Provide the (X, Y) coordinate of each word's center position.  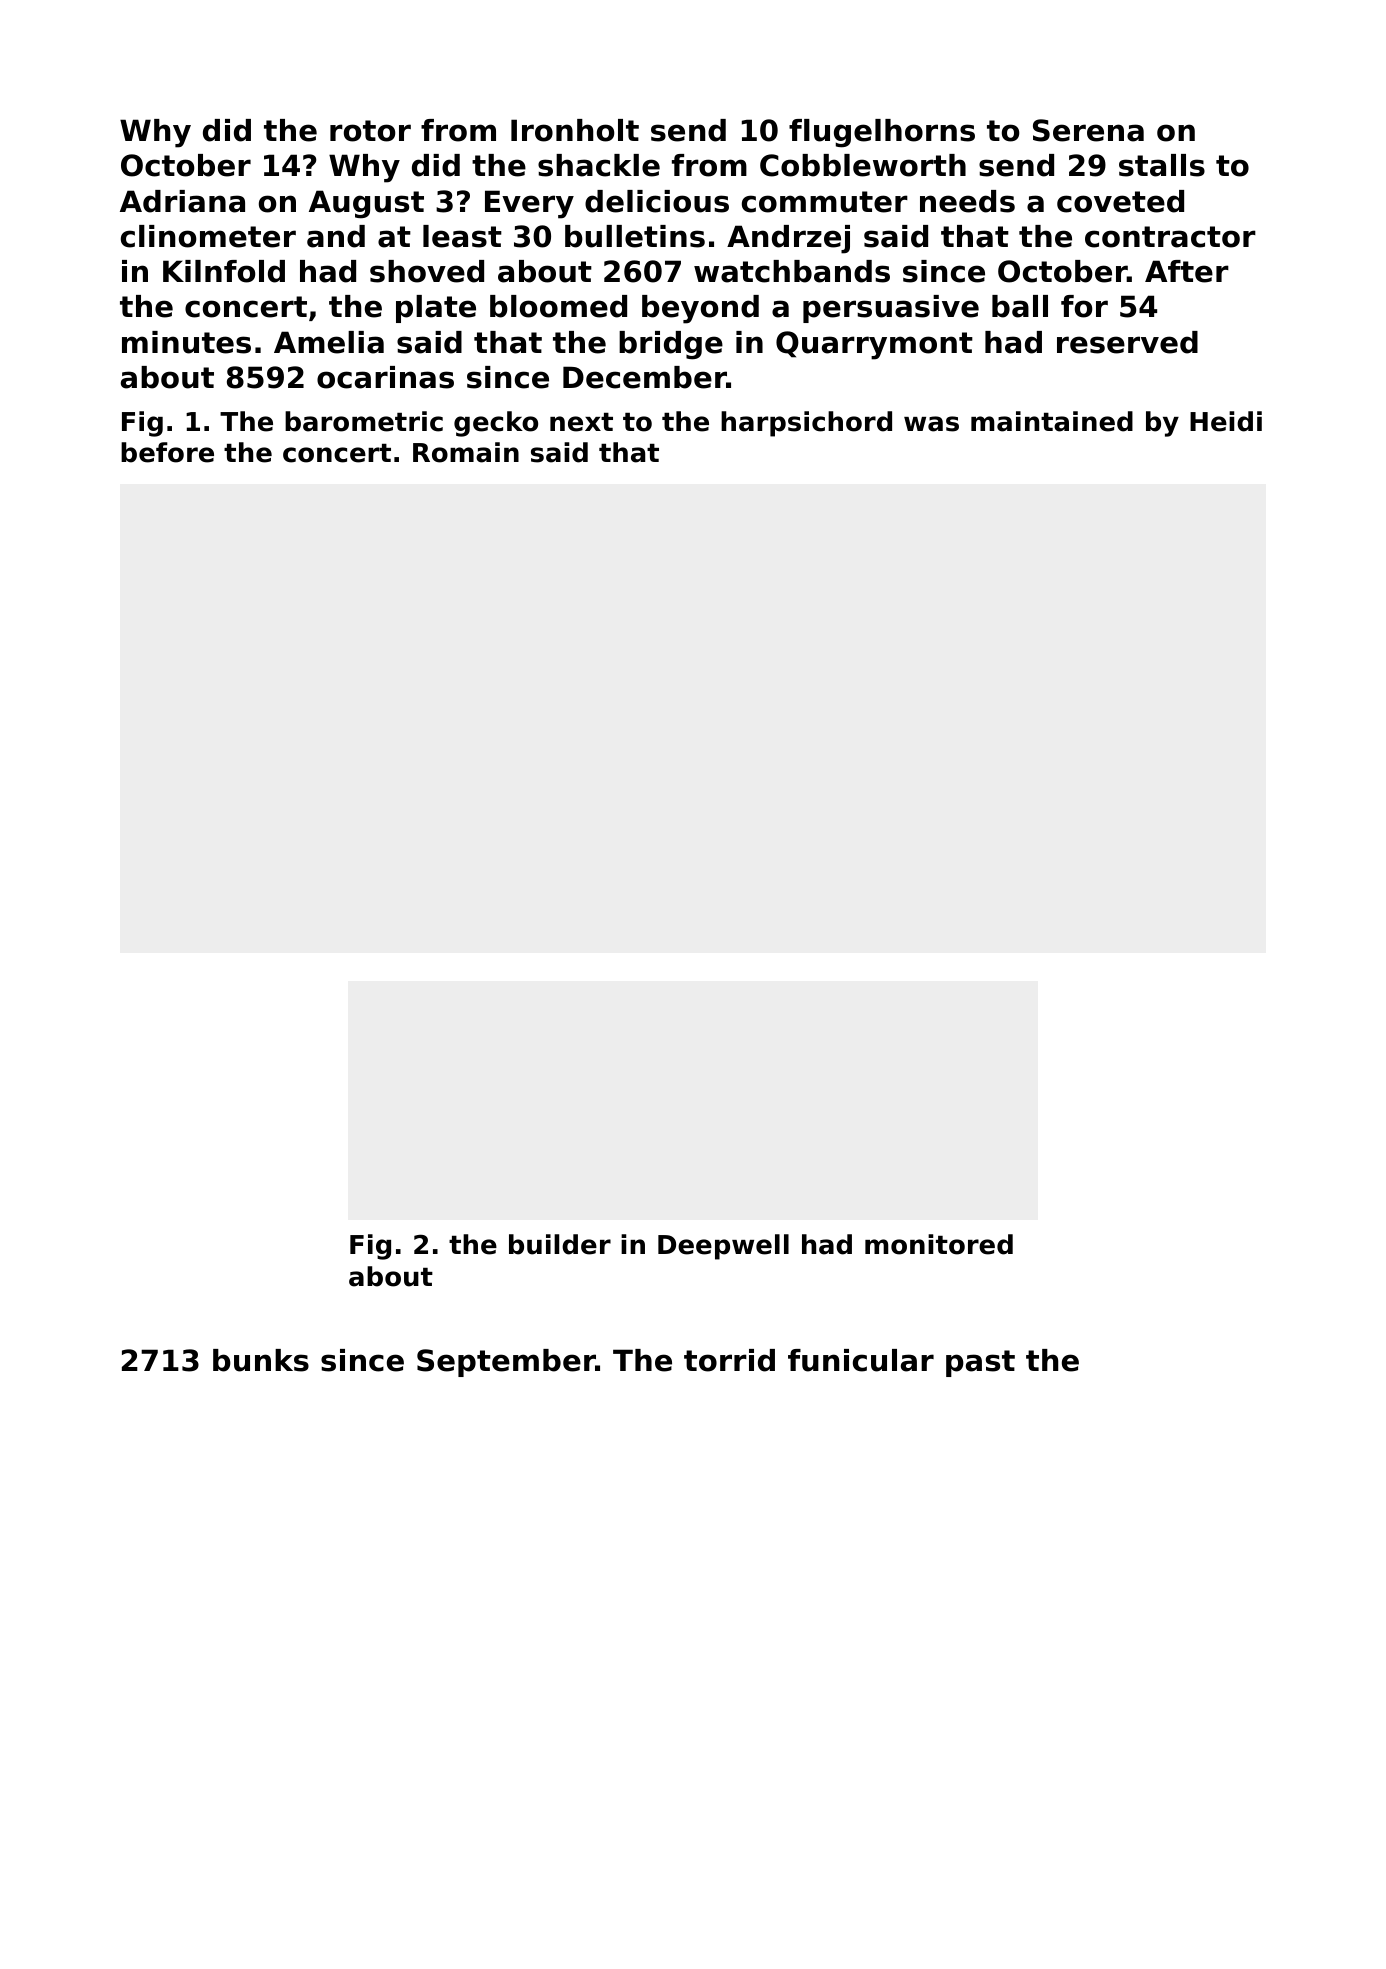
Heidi (1226, 421)
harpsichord (806, 424)
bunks (261, 1360)
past (980, 1363)
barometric (364, 421)
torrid (729, 1360)
